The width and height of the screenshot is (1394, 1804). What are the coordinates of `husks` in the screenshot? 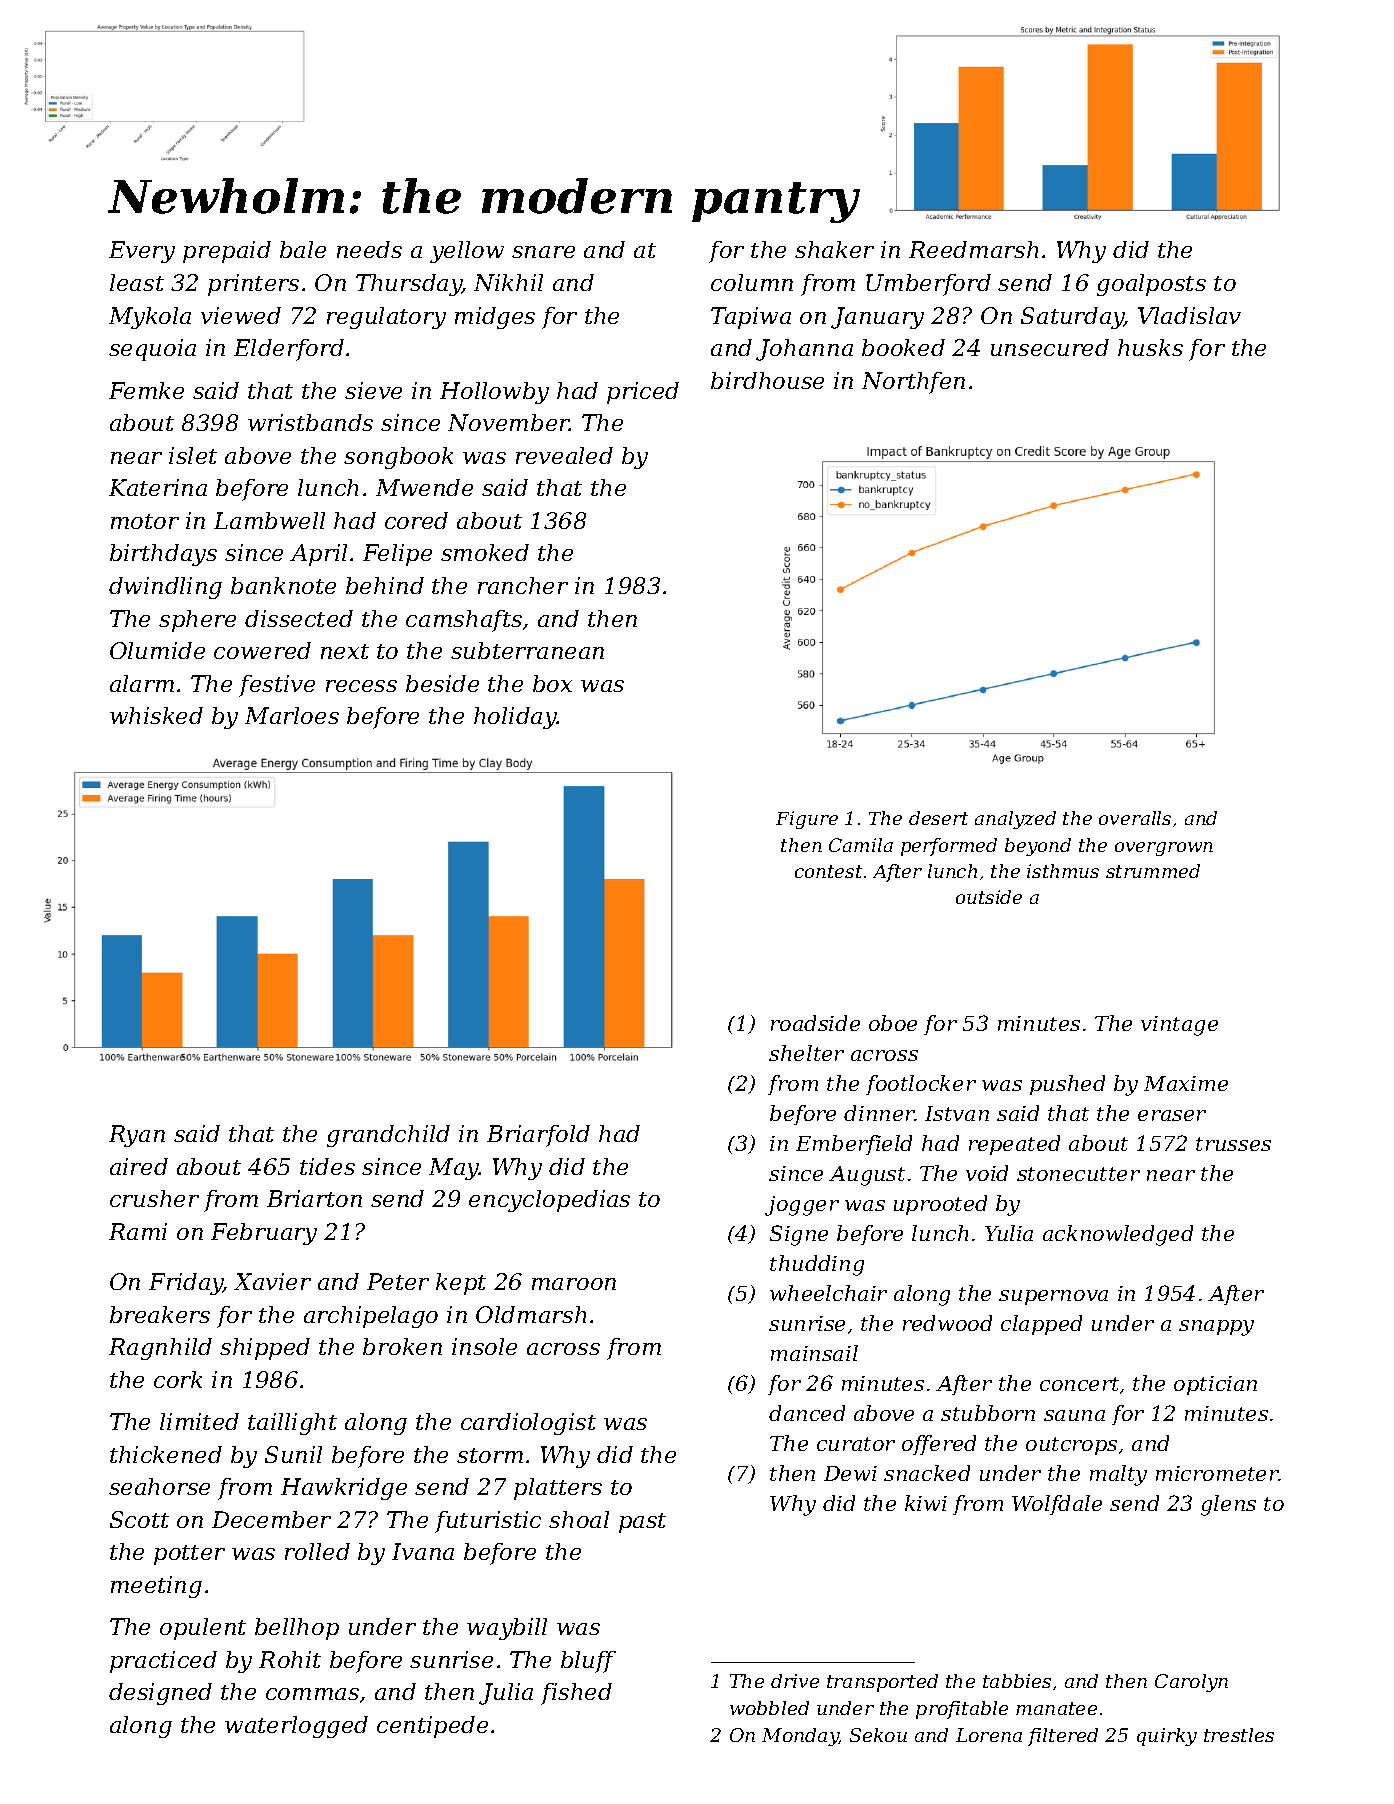 It's located at (1150, 347).
